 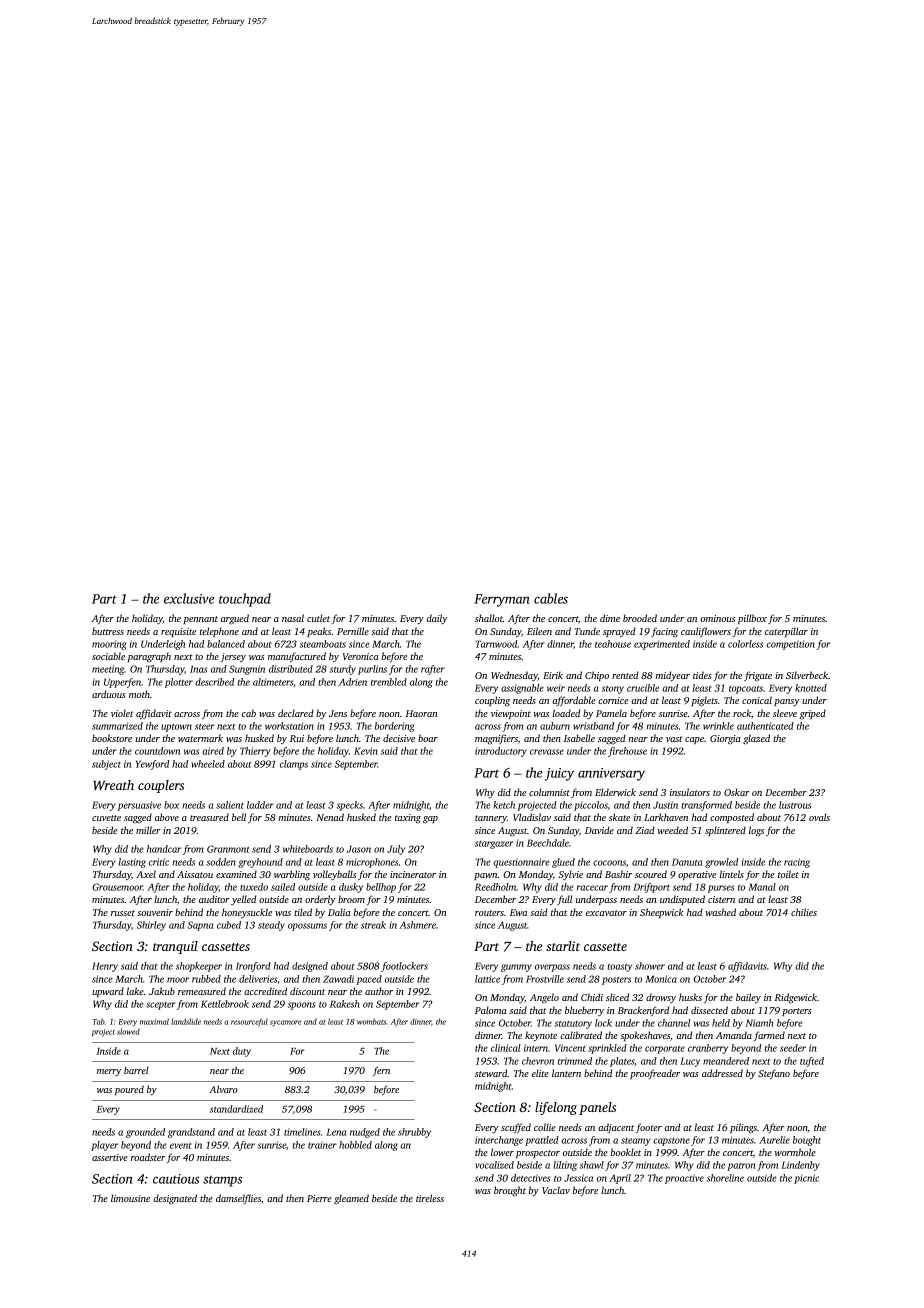 What do you see at coordinates (725, 831) in the screenshot?
I see `splintered` at bounding box center [725, 831].
